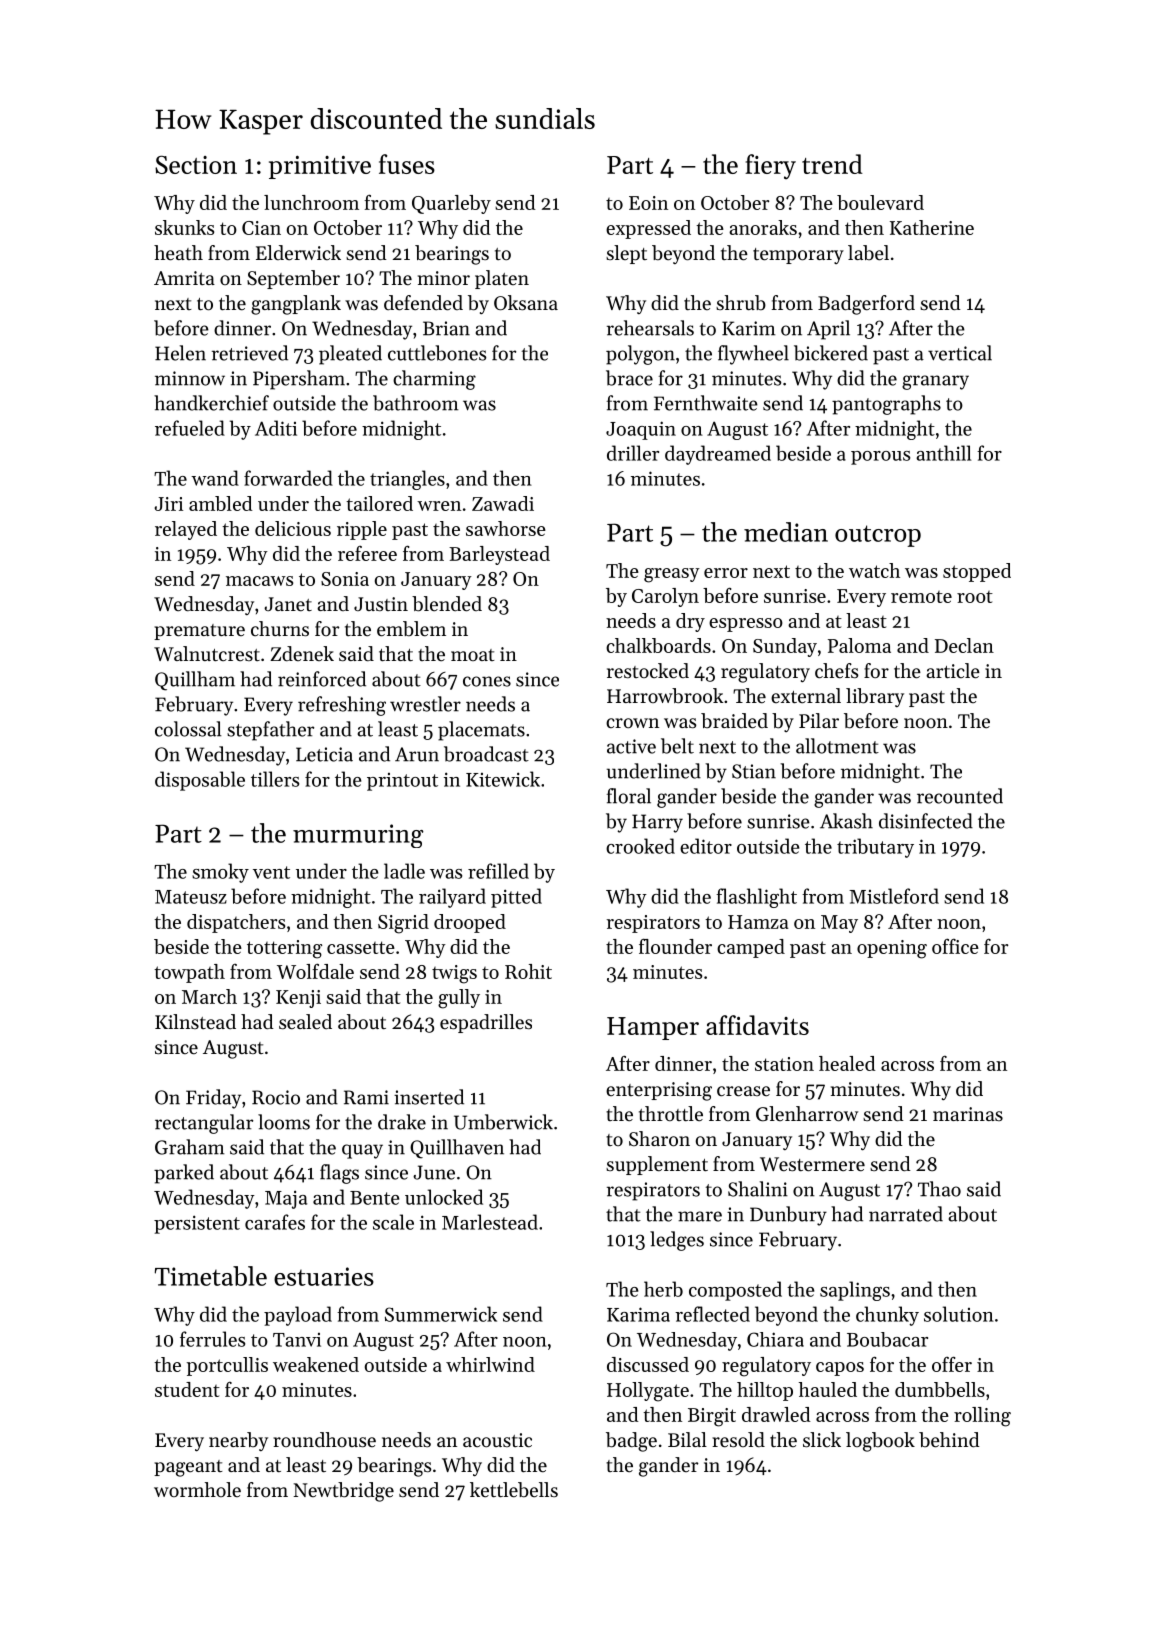  What do you see at coordinates (880, 1442) in the page?
I see `logbook` at bounding box center [880, 1442].
